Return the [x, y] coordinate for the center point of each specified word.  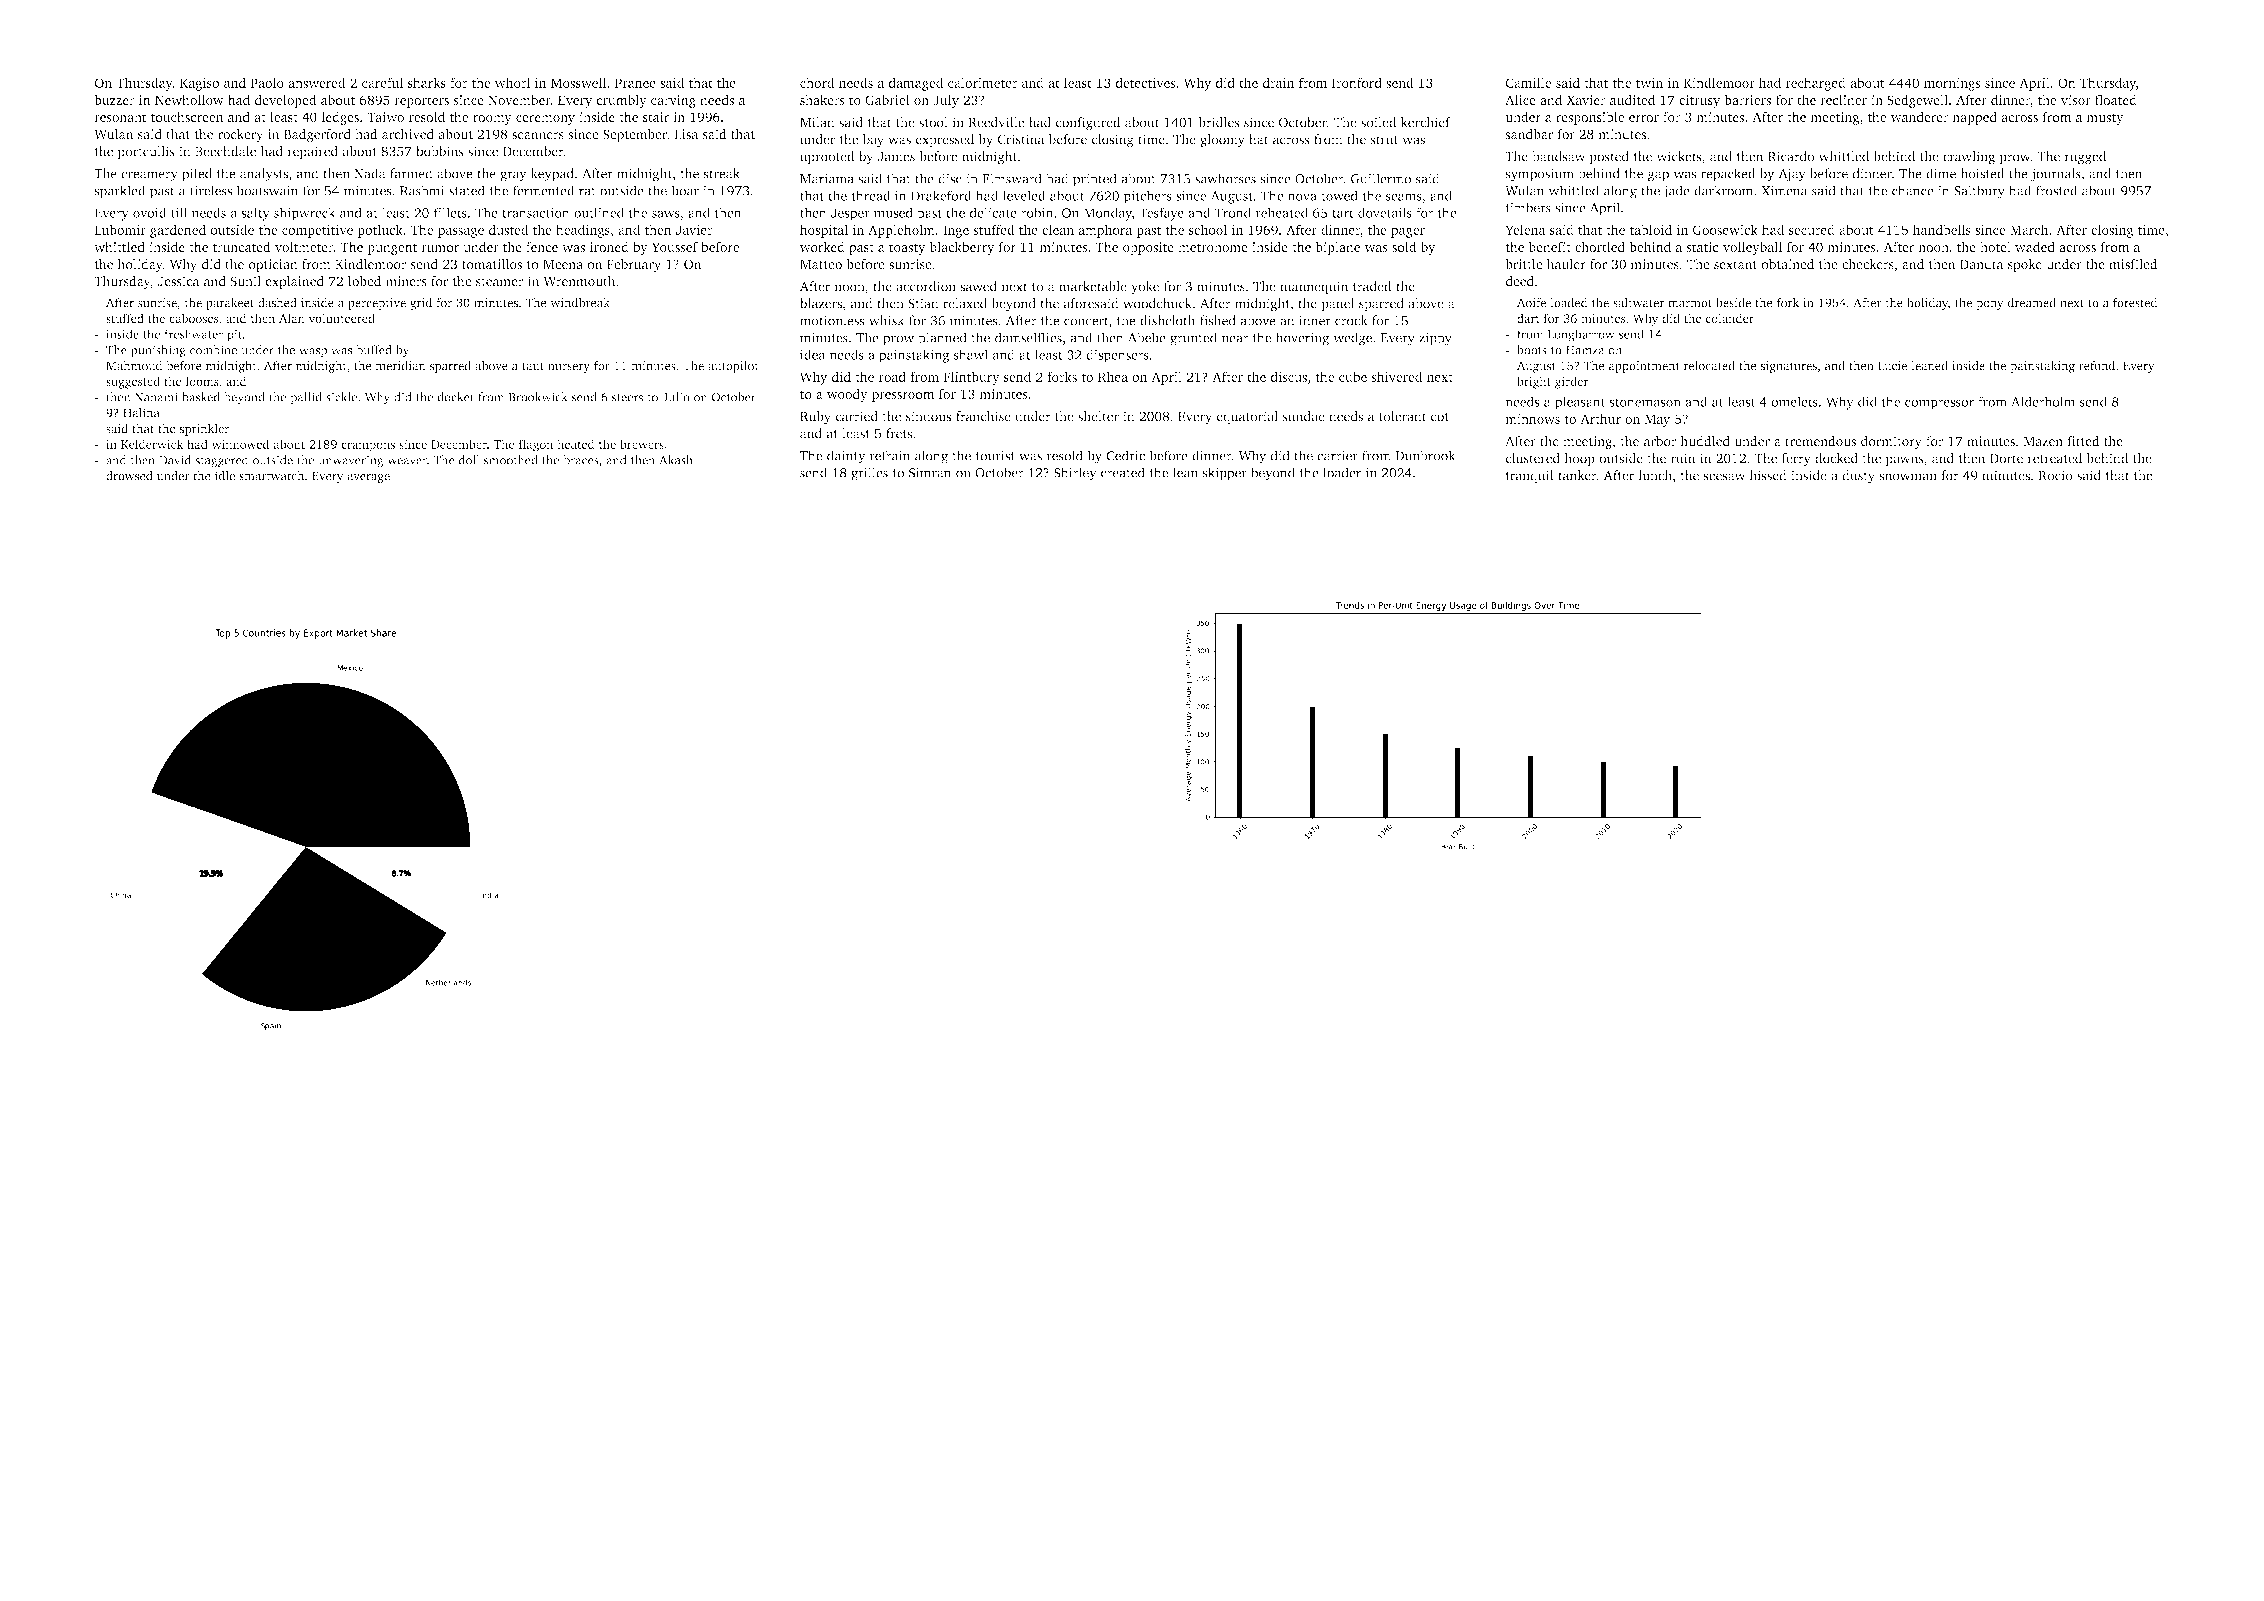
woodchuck [1157, 303]
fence [542, 246]
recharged [1815, 84]
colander [1729, 318]
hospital [824, 231]
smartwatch [271, 476]
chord [817, 82]
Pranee [635, 83]
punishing [158, 351]
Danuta [1982, 264]
